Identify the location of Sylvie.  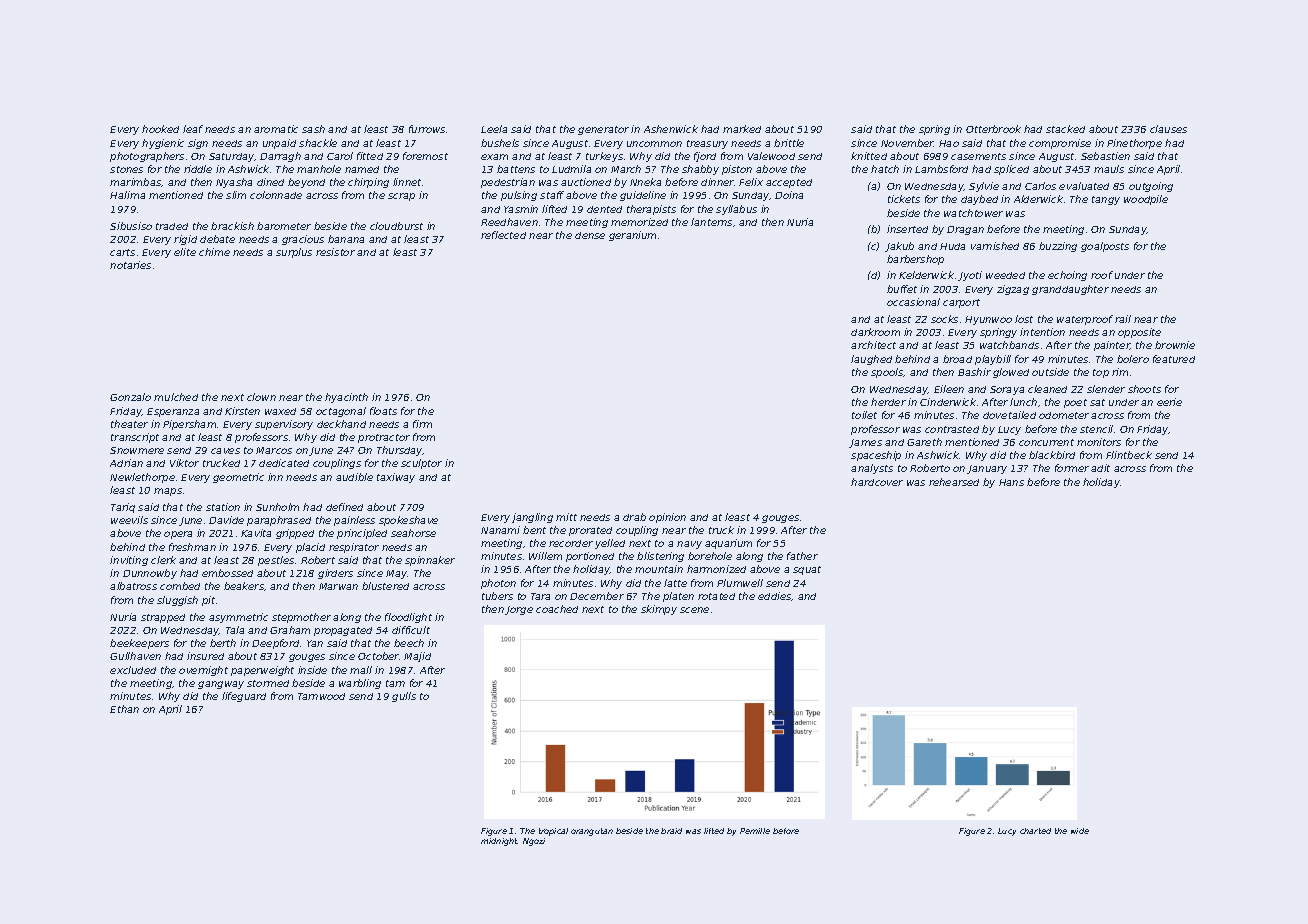
(984, 187).
